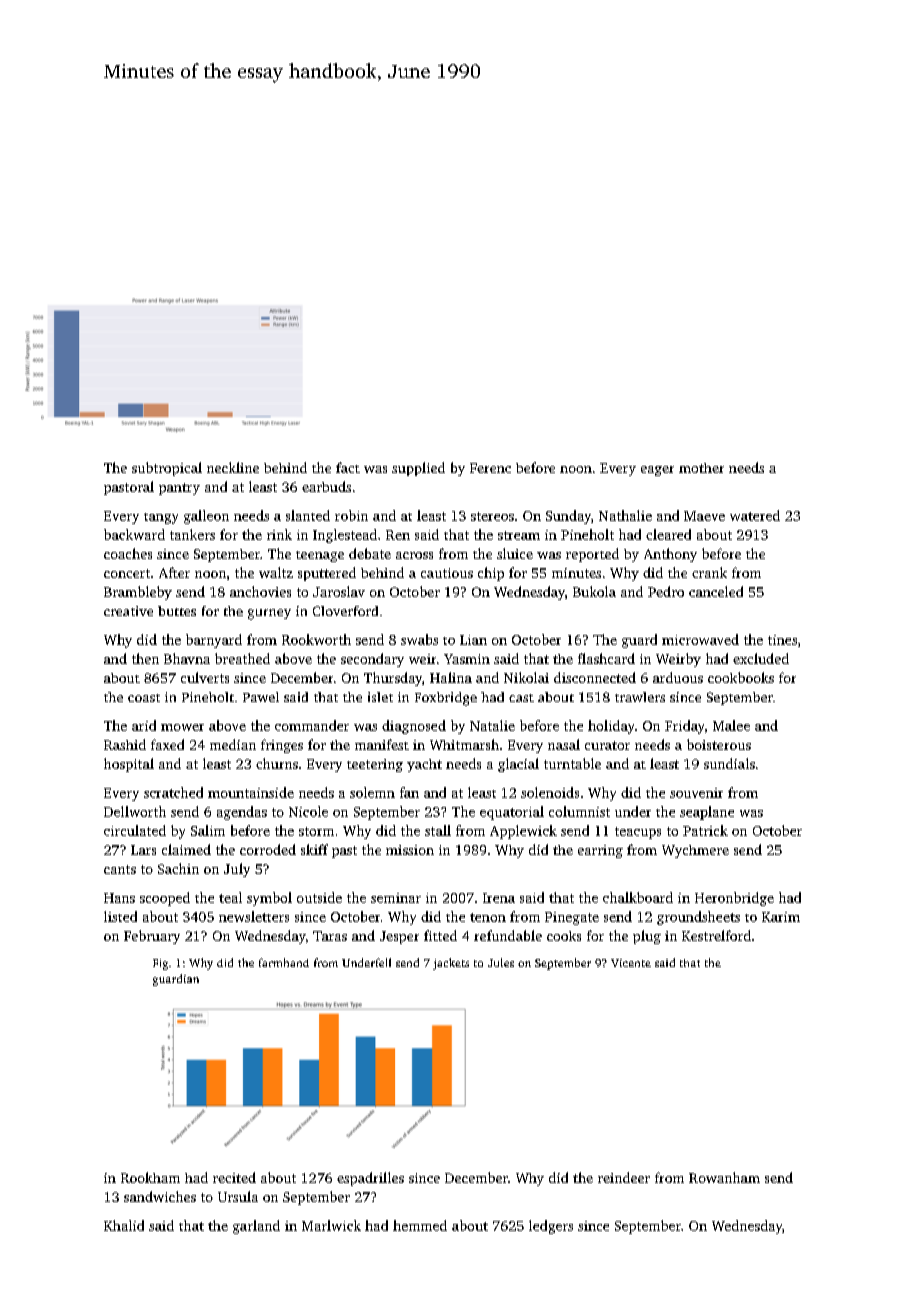 Image resolution: width=908 pixels, height=1316 pixels. What do you see at coordinates (167, 469) in the screenshot?
I see `subtropical` at bounding box center [167, 469].
